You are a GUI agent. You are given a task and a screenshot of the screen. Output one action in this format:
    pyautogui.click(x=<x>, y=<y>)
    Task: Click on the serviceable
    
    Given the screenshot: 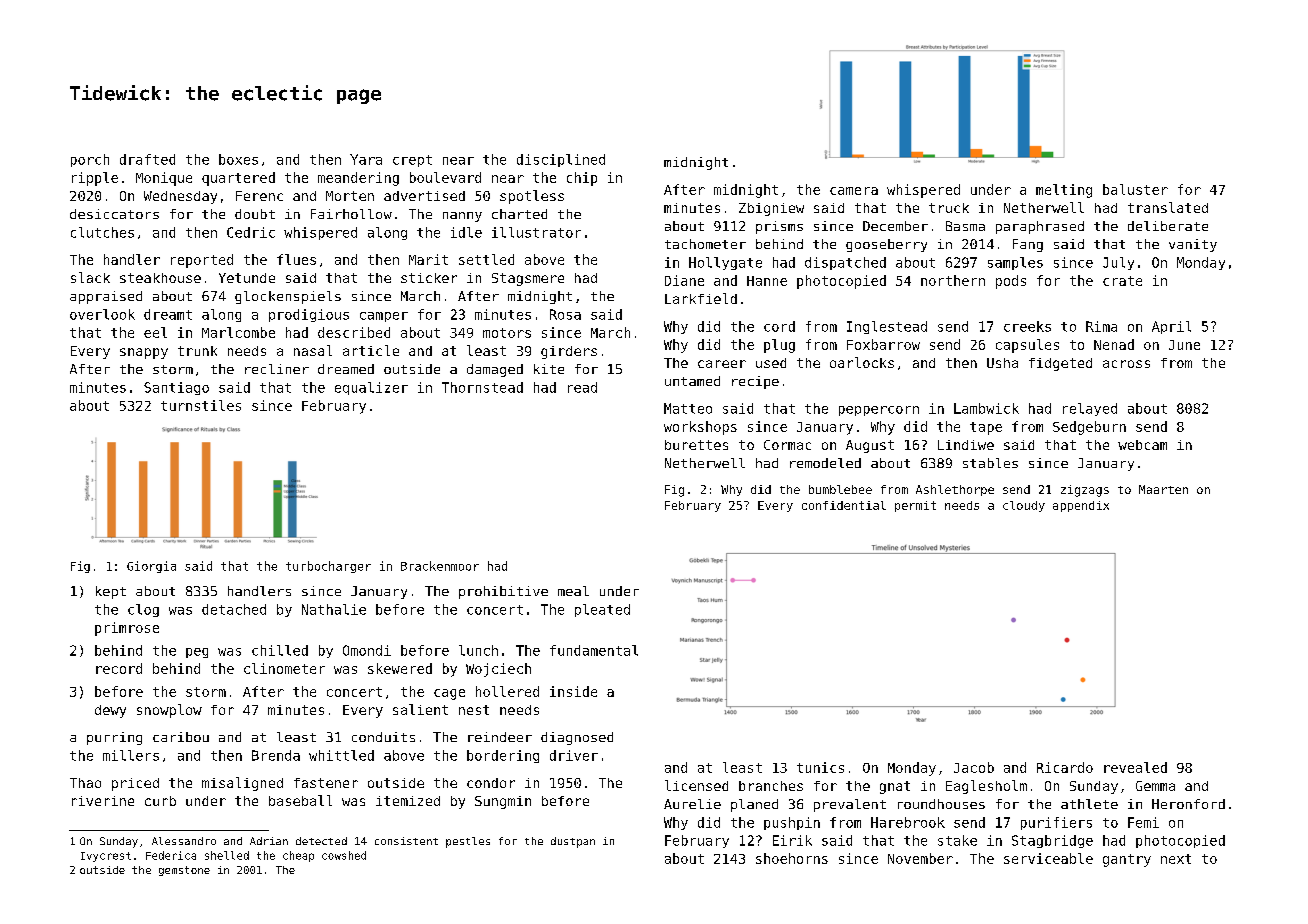 What is the action you would take?
    pyautogui.click(x=1048, y=858)
